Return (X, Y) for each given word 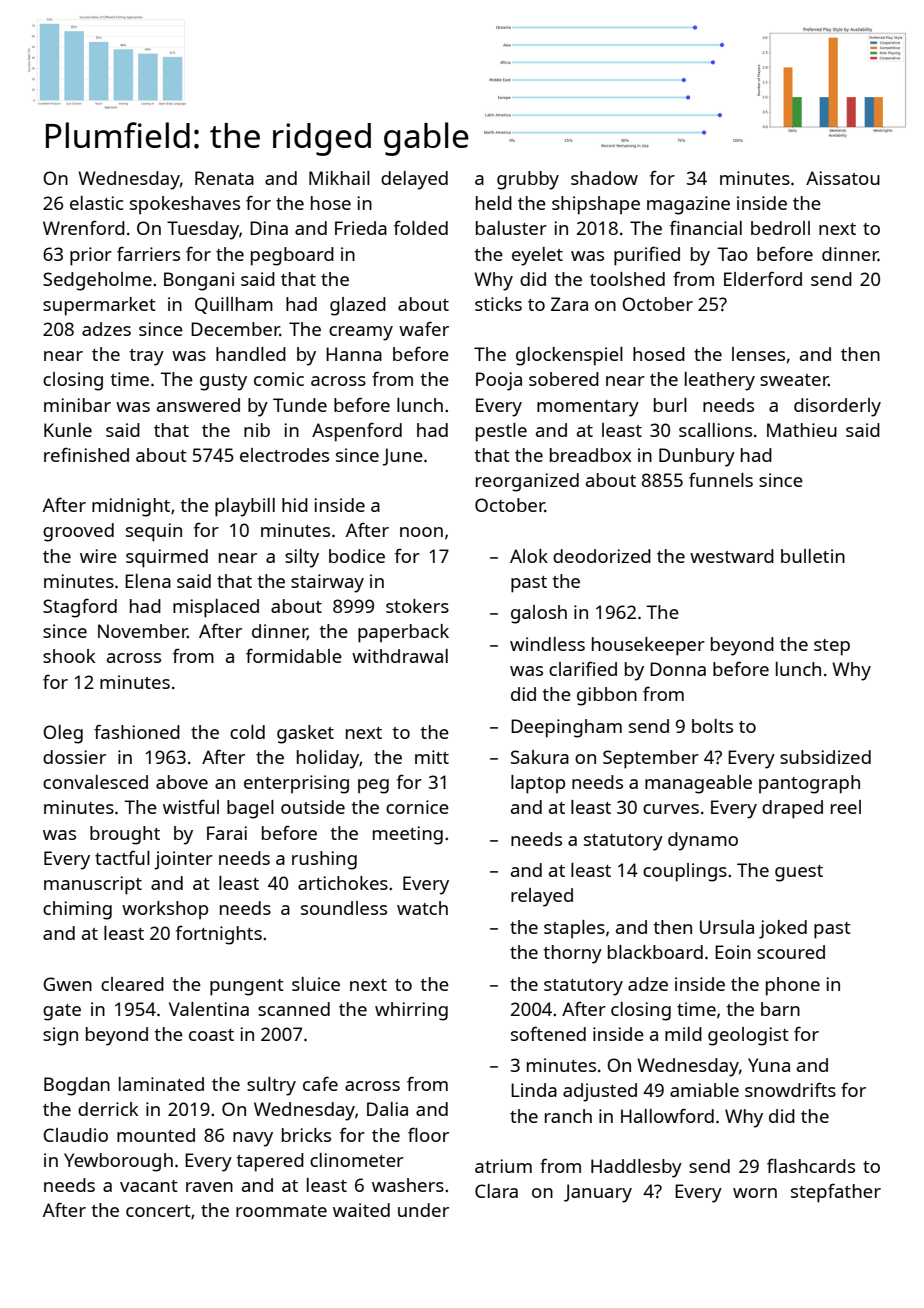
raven (209, 1187)
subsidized (825, 757)
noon (421, 532)
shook (69, 656)
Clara (496, 1191)
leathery (720, 381)
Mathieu (802, 430)
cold (247, 732)
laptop (538, 784)
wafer (424, 328)
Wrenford (84, 227)
